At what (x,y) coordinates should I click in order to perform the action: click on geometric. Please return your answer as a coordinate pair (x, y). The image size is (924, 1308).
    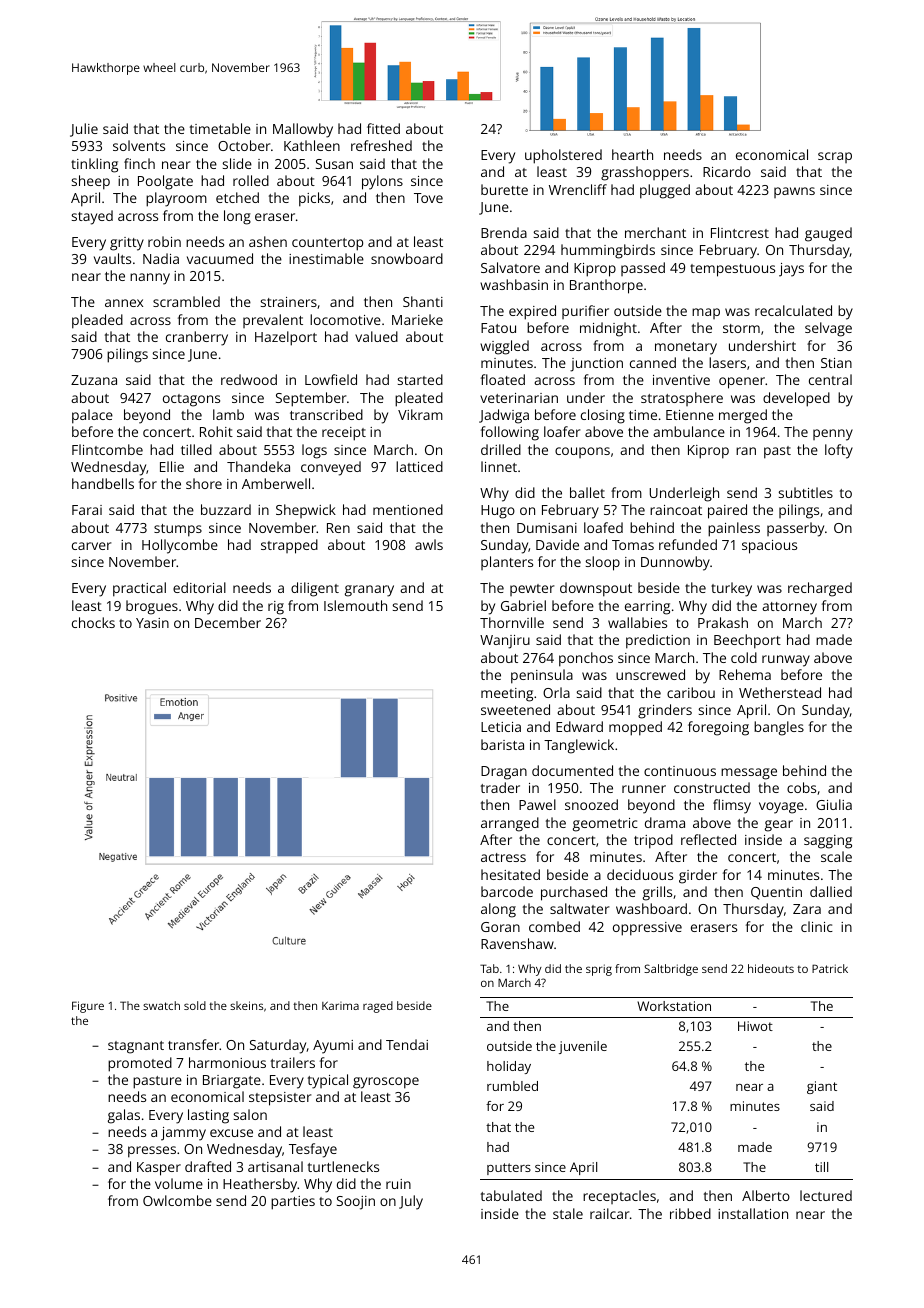
    Looking at the image, I should click on (605, 825).
